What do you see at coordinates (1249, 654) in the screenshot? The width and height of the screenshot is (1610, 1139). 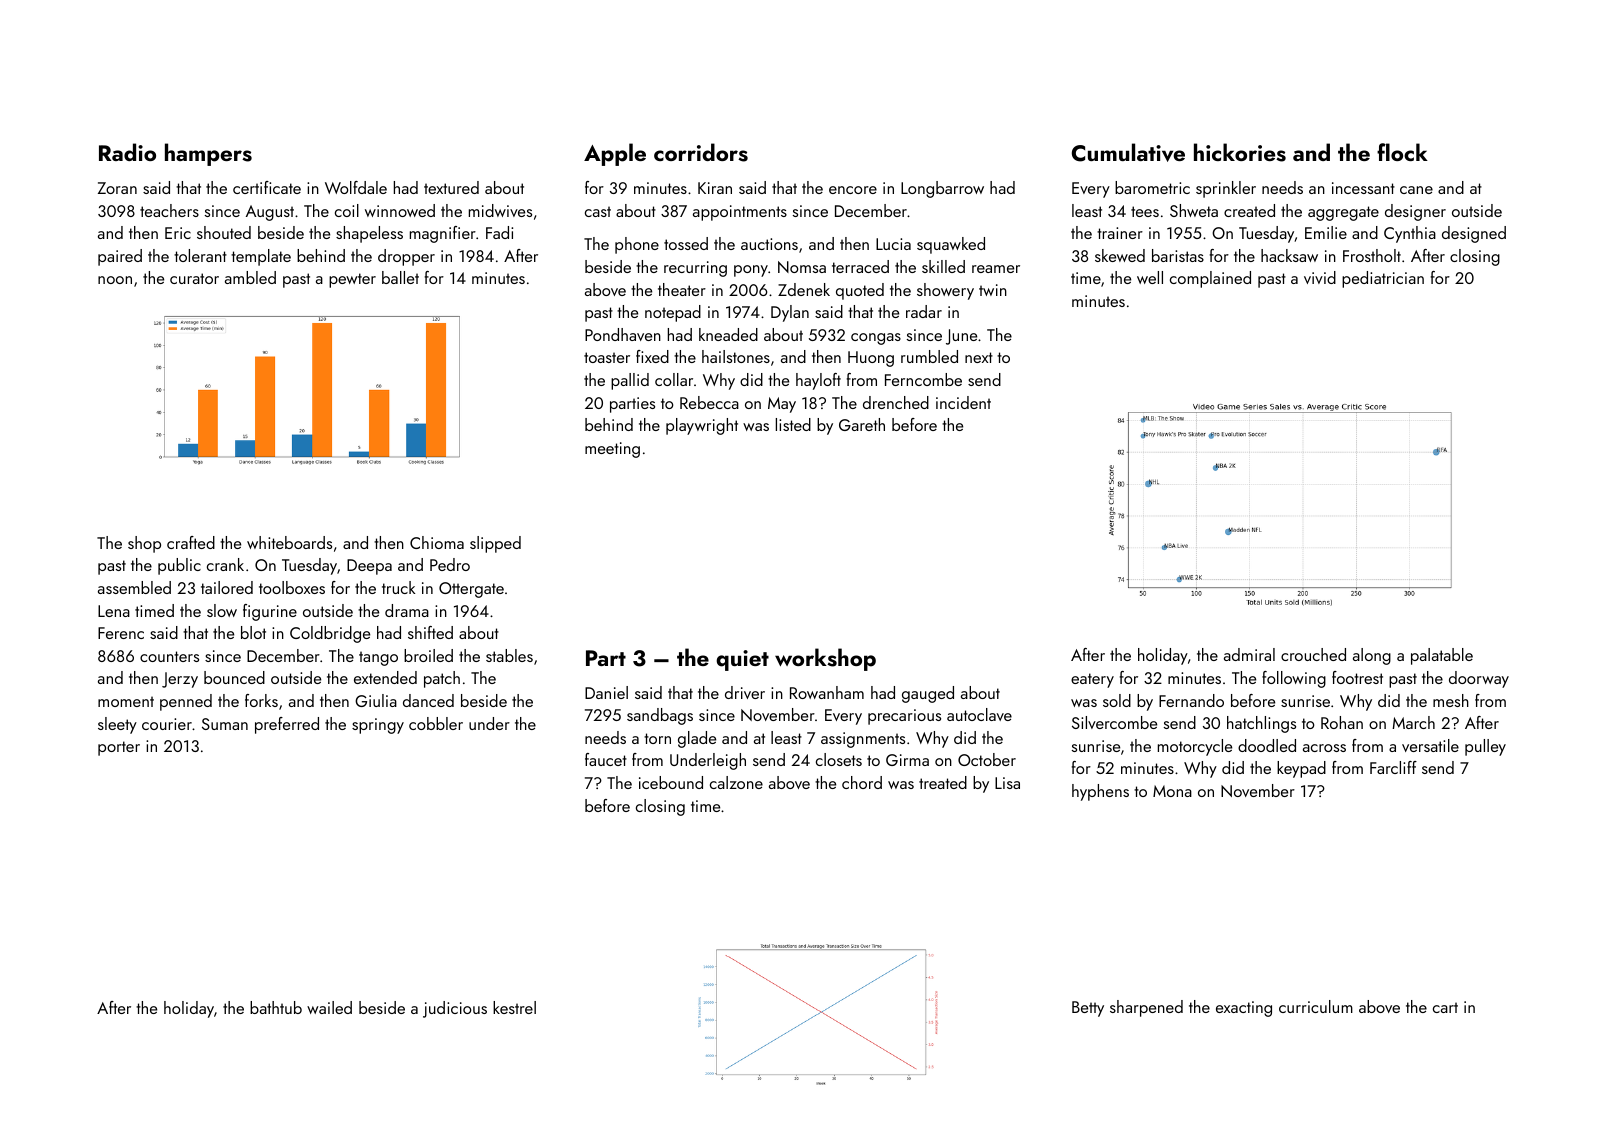 I see `admiral` at bounding box center [1249, 654].
